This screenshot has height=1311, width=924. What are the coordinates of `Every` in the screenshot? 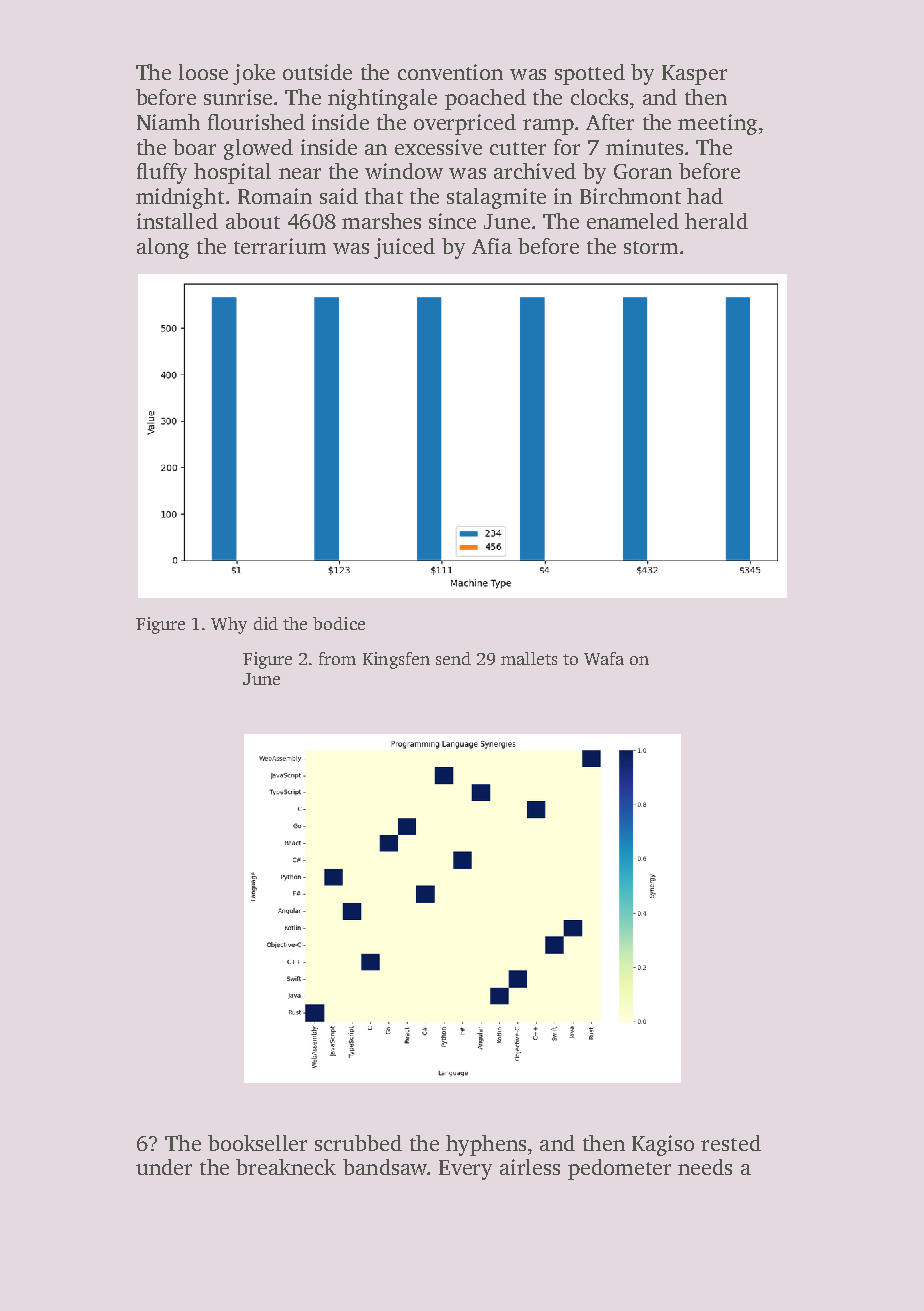 It's located at (465, 1170).
